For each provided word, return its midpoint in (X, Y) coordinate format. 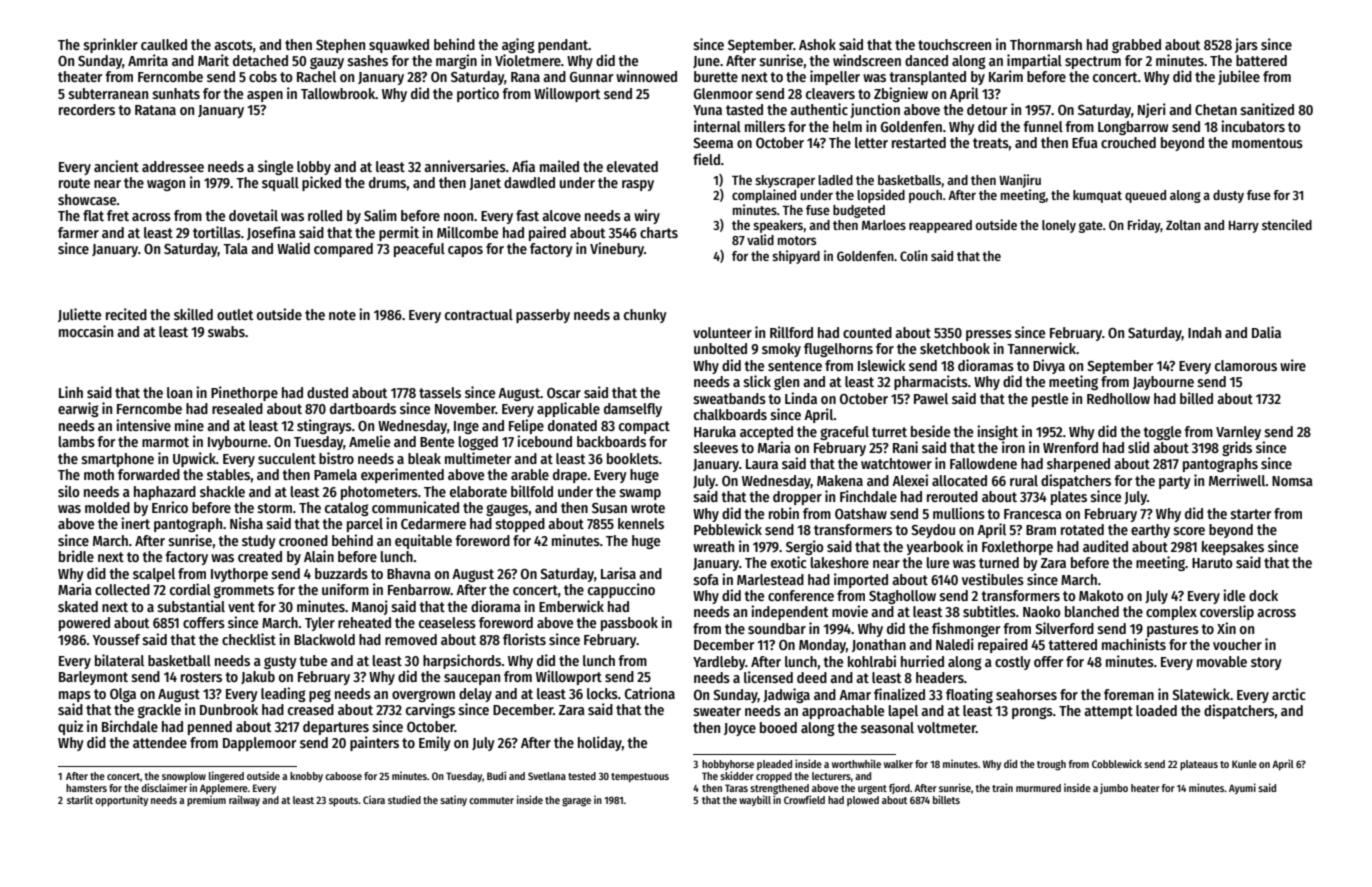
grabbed (1136, 46)
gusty (280, 662)
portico (478, 94)
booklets (633, 458)
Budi (496, 775)
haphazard (165, 493)
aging (518, 45)
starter (1251, 514)
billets (946, 799)
